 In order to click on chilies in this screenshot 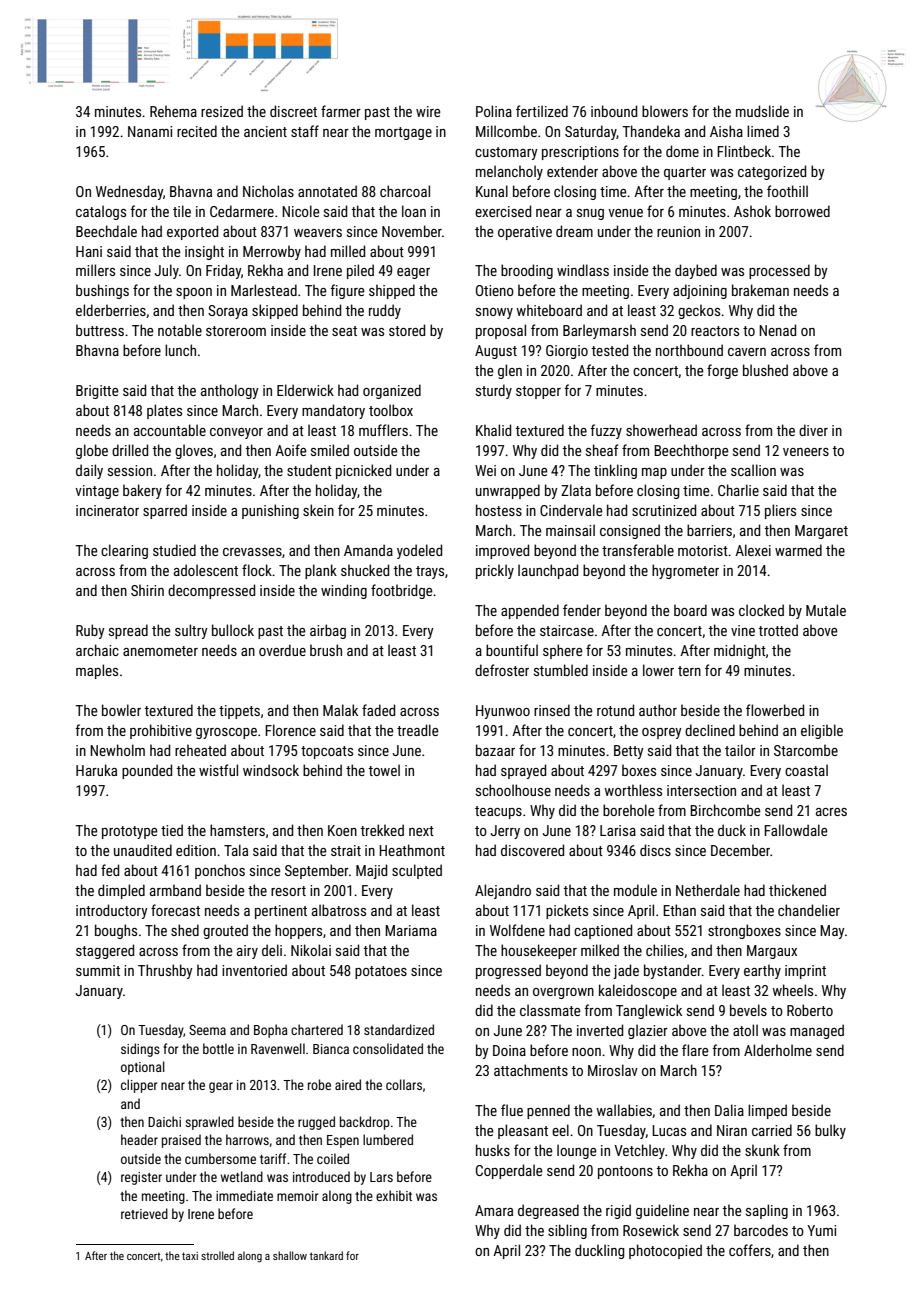, I will do `click(665, 950)`.
